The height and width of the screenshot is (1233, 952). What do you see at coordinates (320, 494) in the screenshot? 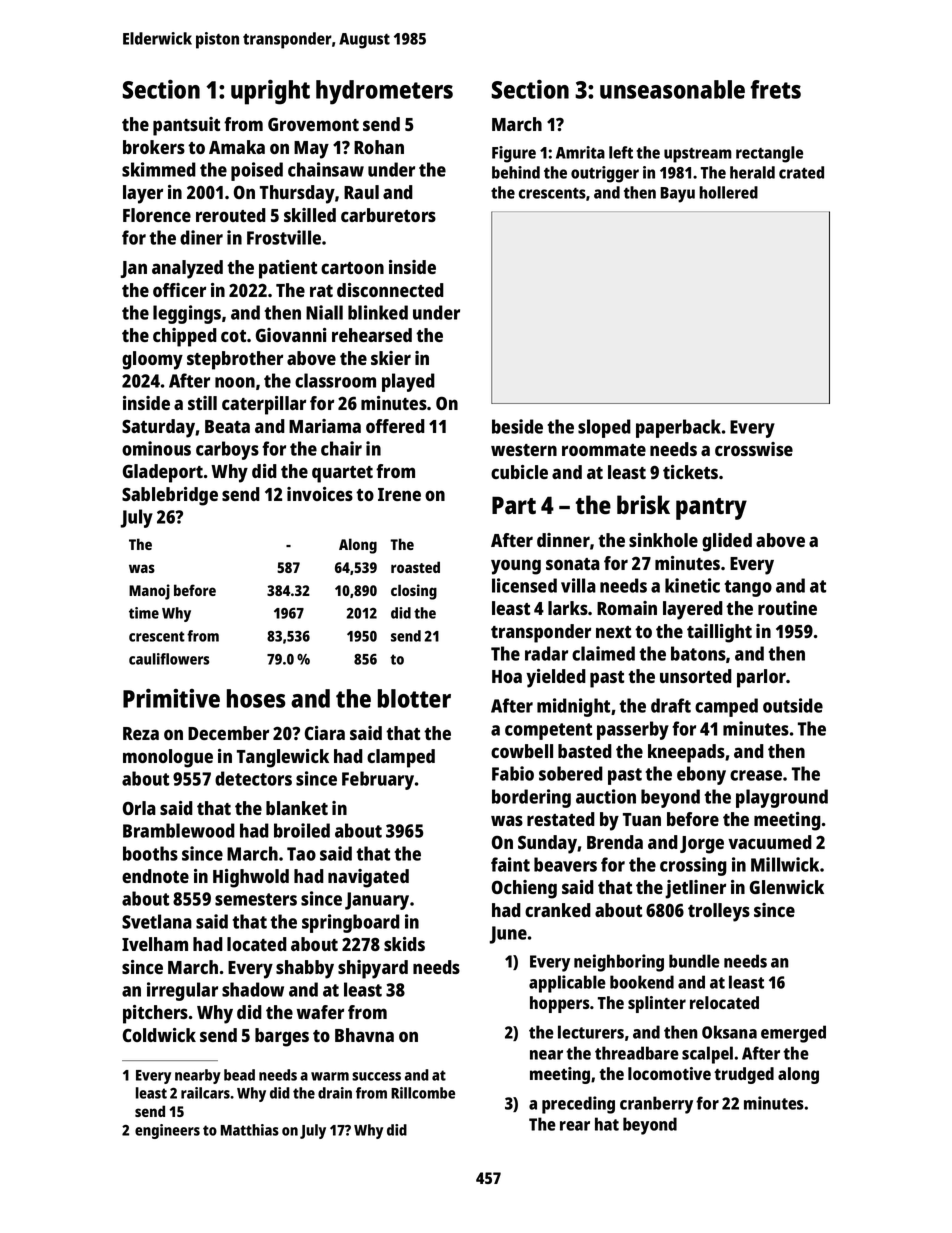
I see `invoices` at bounding box center [320, 494].
